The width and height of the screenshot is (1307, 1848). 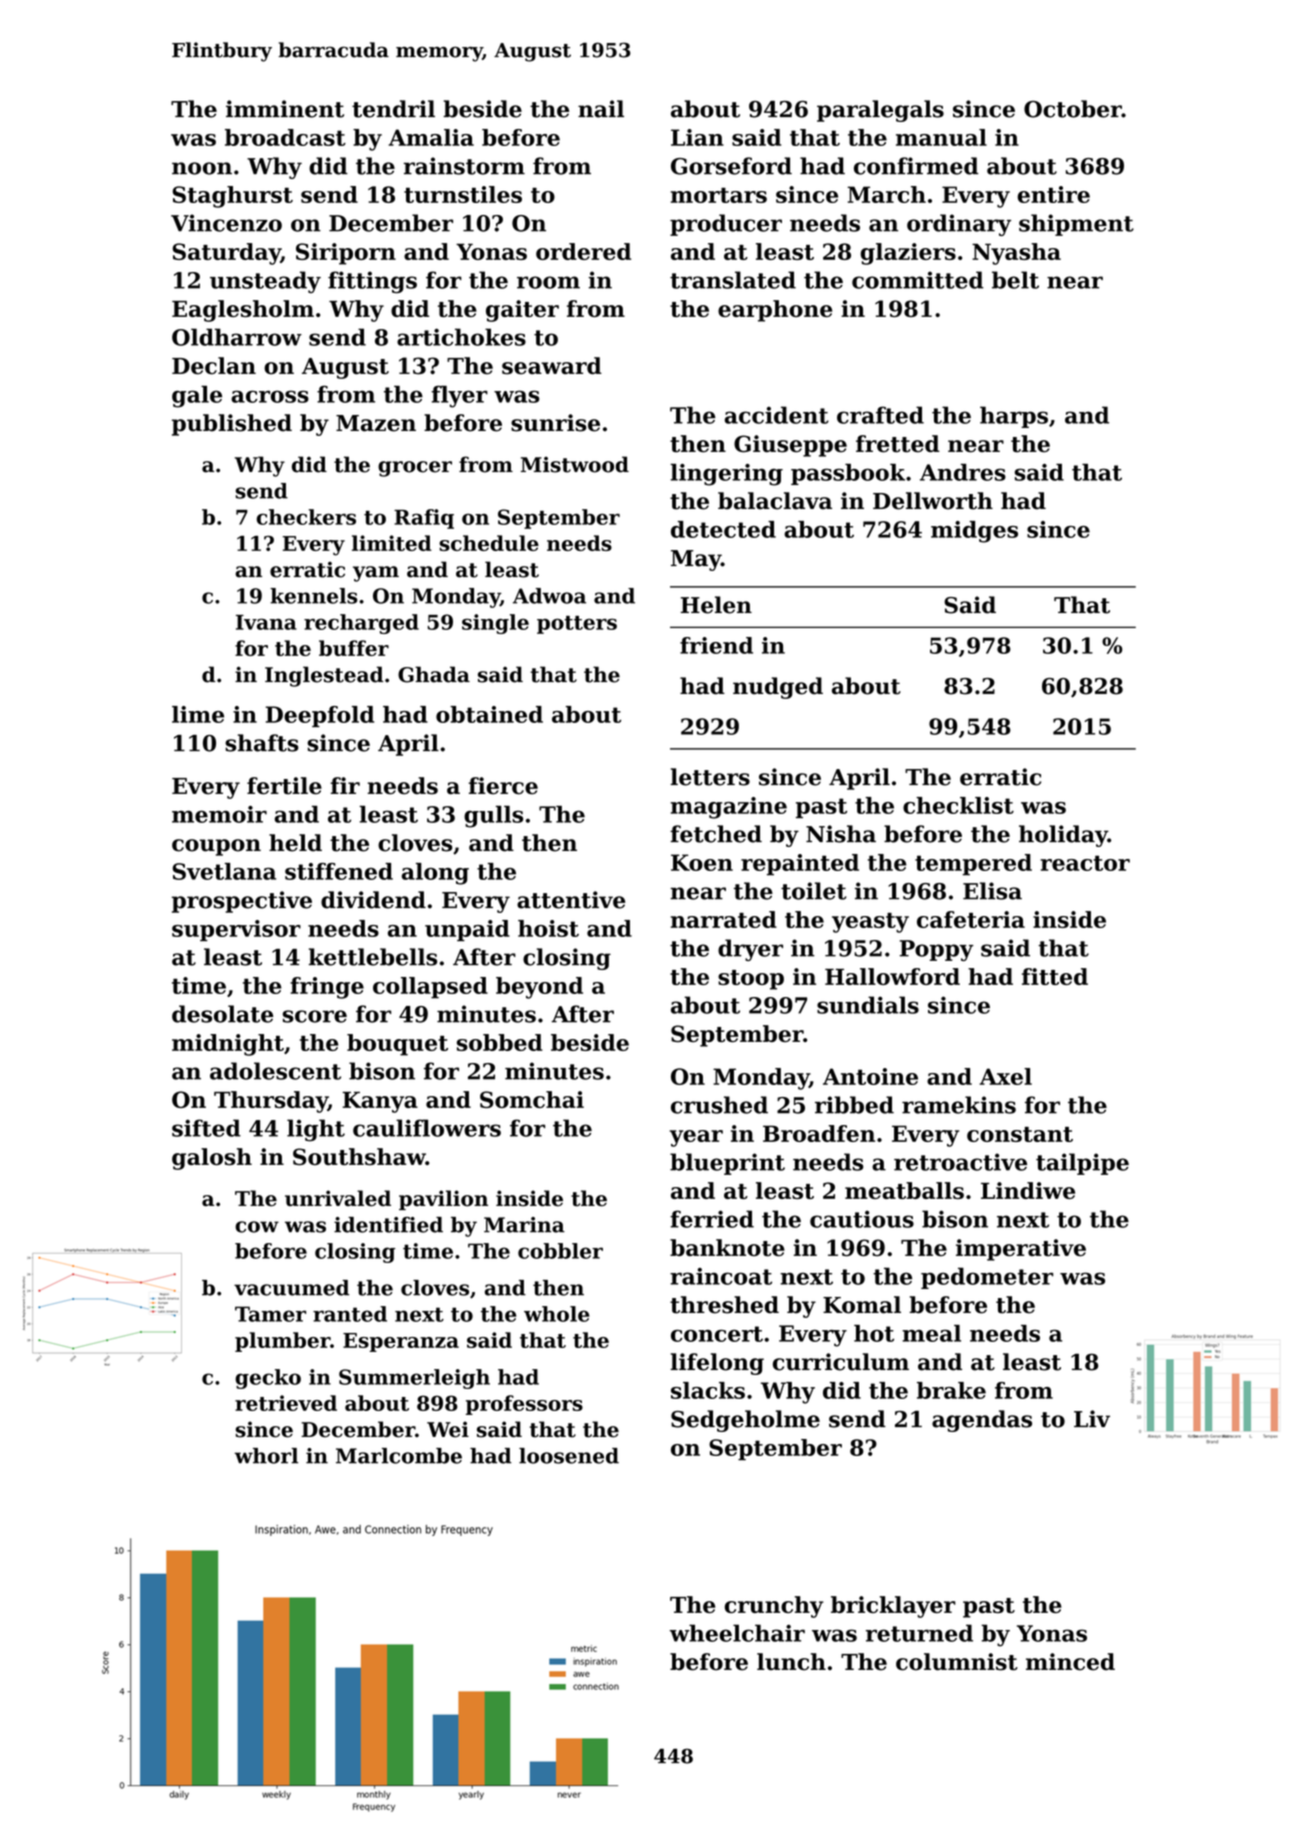 I want to click on checklist, so click(x=958, y=805).
